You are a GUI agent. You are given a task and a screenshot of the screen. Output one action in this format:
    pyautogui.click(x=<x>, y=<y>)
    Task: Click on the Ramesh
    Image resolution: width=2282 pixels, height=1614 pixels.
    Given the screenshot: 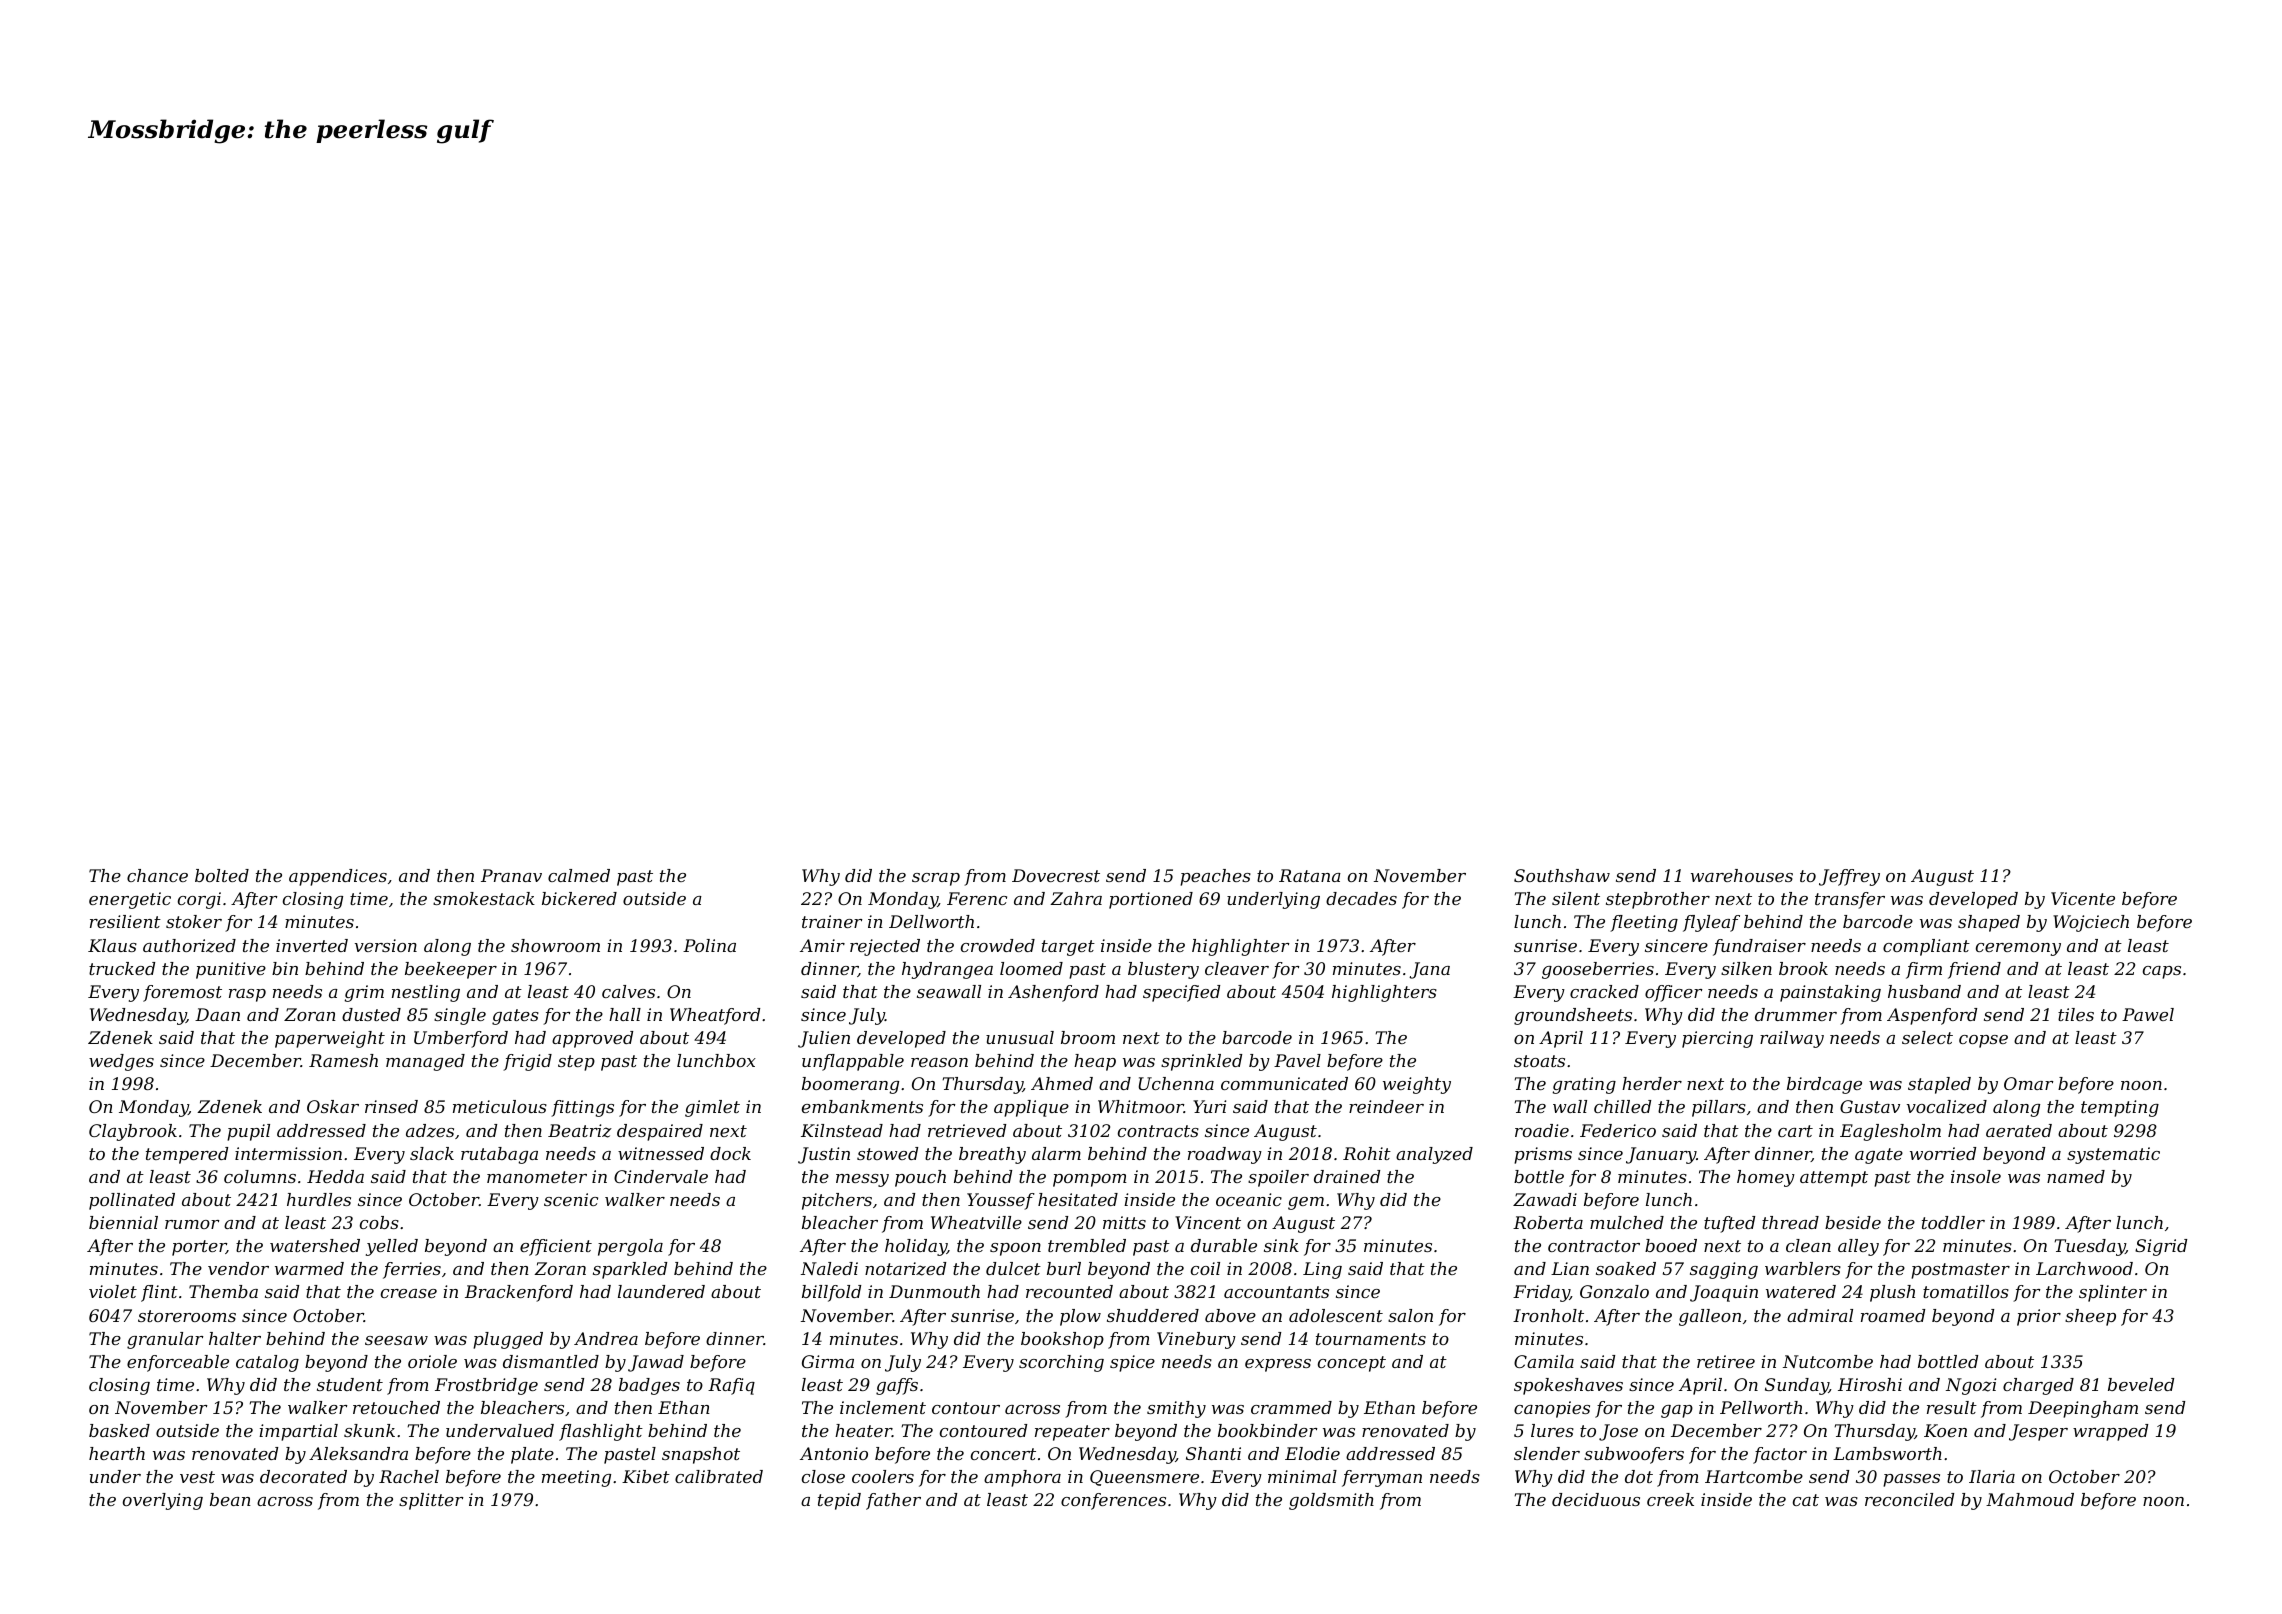 What is the action you would take?
    pyautogui.click(x=343, y=1060)
